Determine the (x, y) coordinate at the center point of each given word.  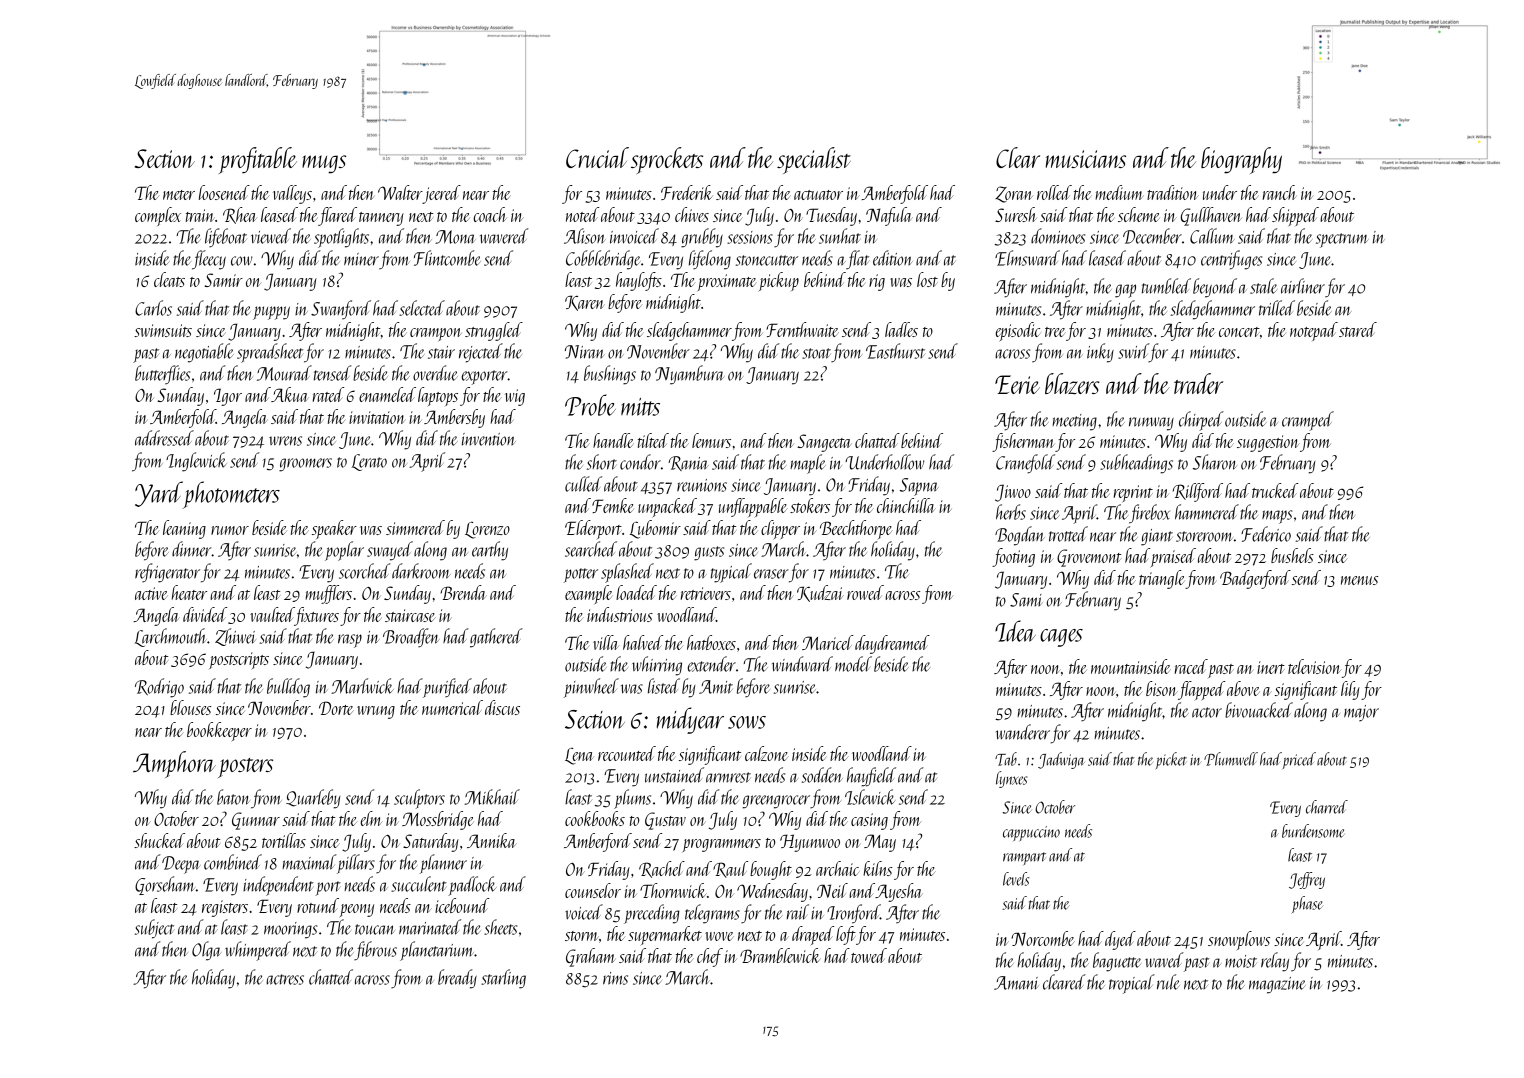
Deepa (181, 865)
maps (1277, 517)
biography (1241, 160)
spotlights (341, 238)
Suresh (1016, 214)
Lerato (369, 462)
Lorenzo (487, 530)
